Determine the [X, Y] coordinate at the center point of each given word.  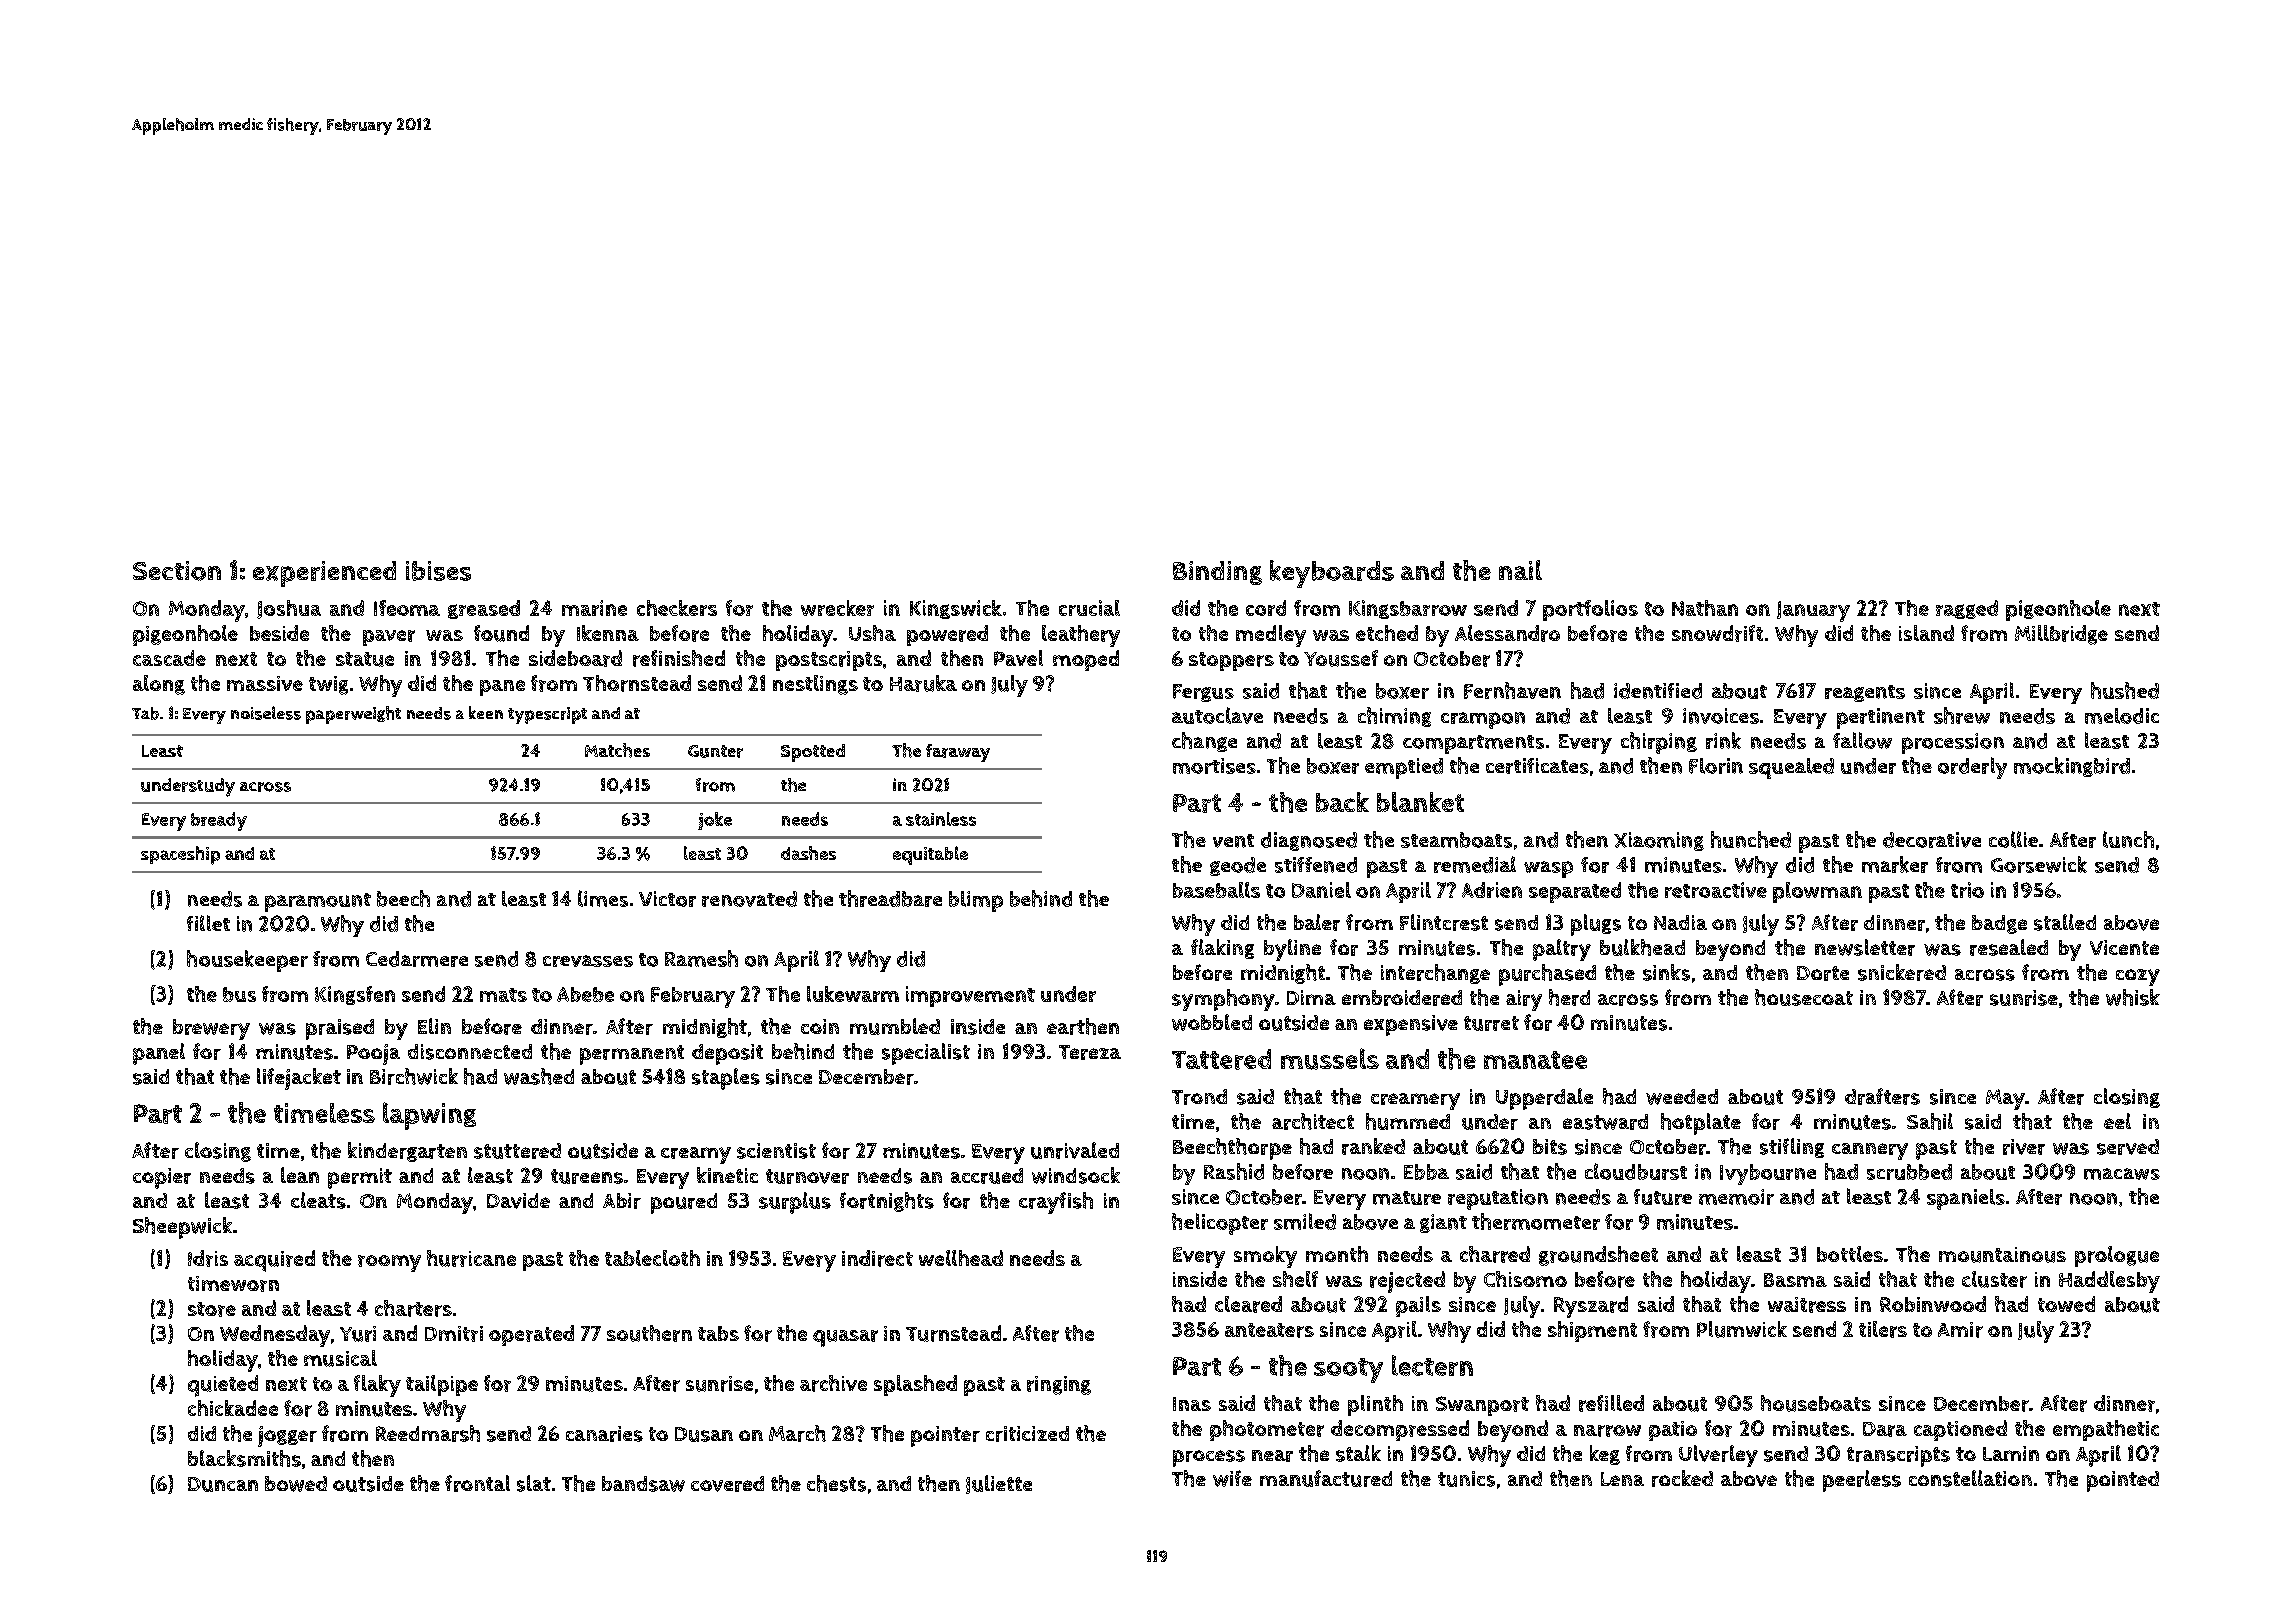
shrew [1962, 715]
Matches [617, 750]
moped [1086, 660]
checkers [677, 608]
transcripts [1898, 1456]
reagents [1865, 693]
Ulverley [1718, 1456]
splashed [915, 1385]
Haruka [923, 683]
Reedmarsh [428, 1433]
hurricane [471, 1258]
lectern [1432, 1365]
